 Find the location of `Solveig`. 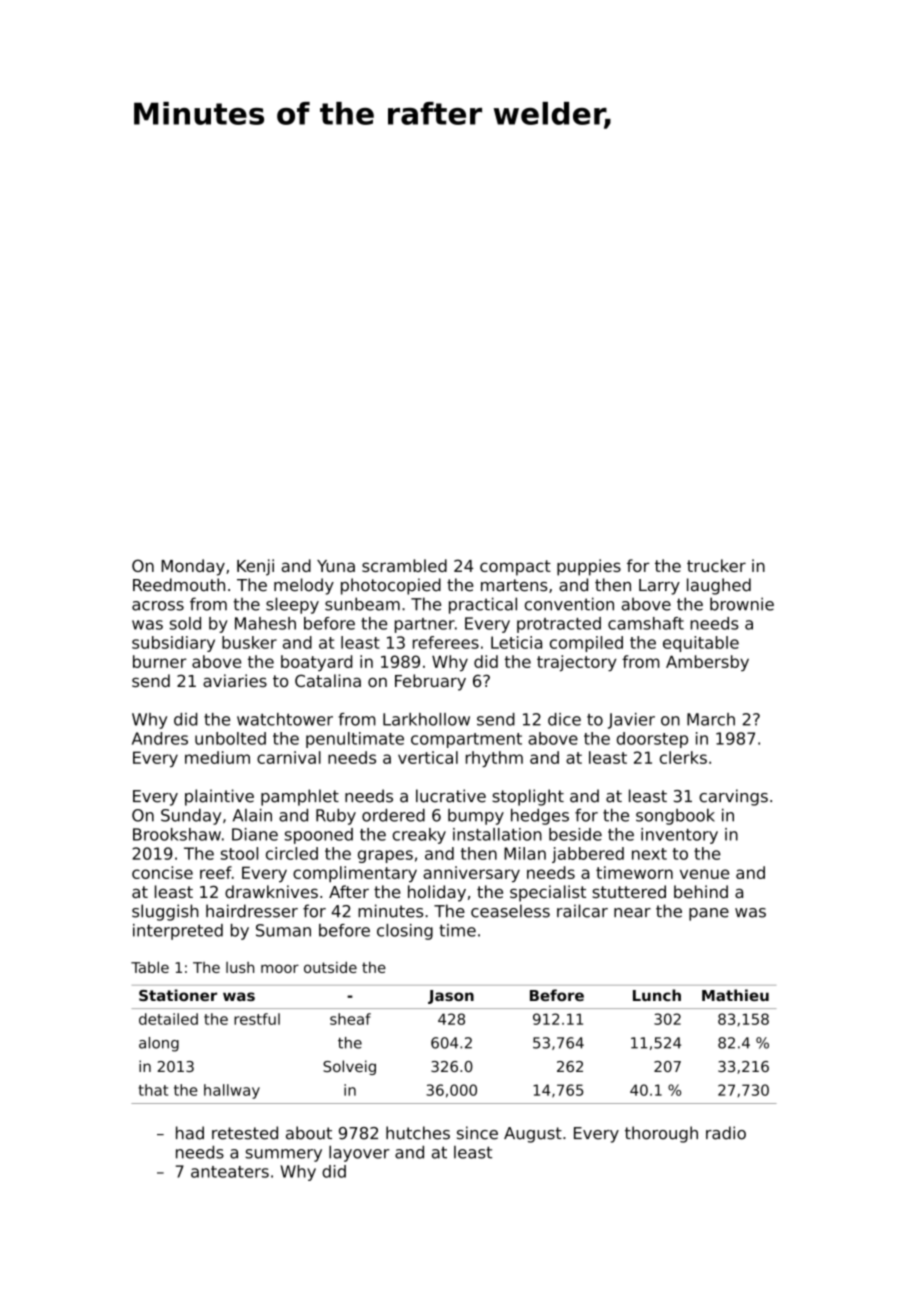

Solveig is located at coordinates (349, 1067).
